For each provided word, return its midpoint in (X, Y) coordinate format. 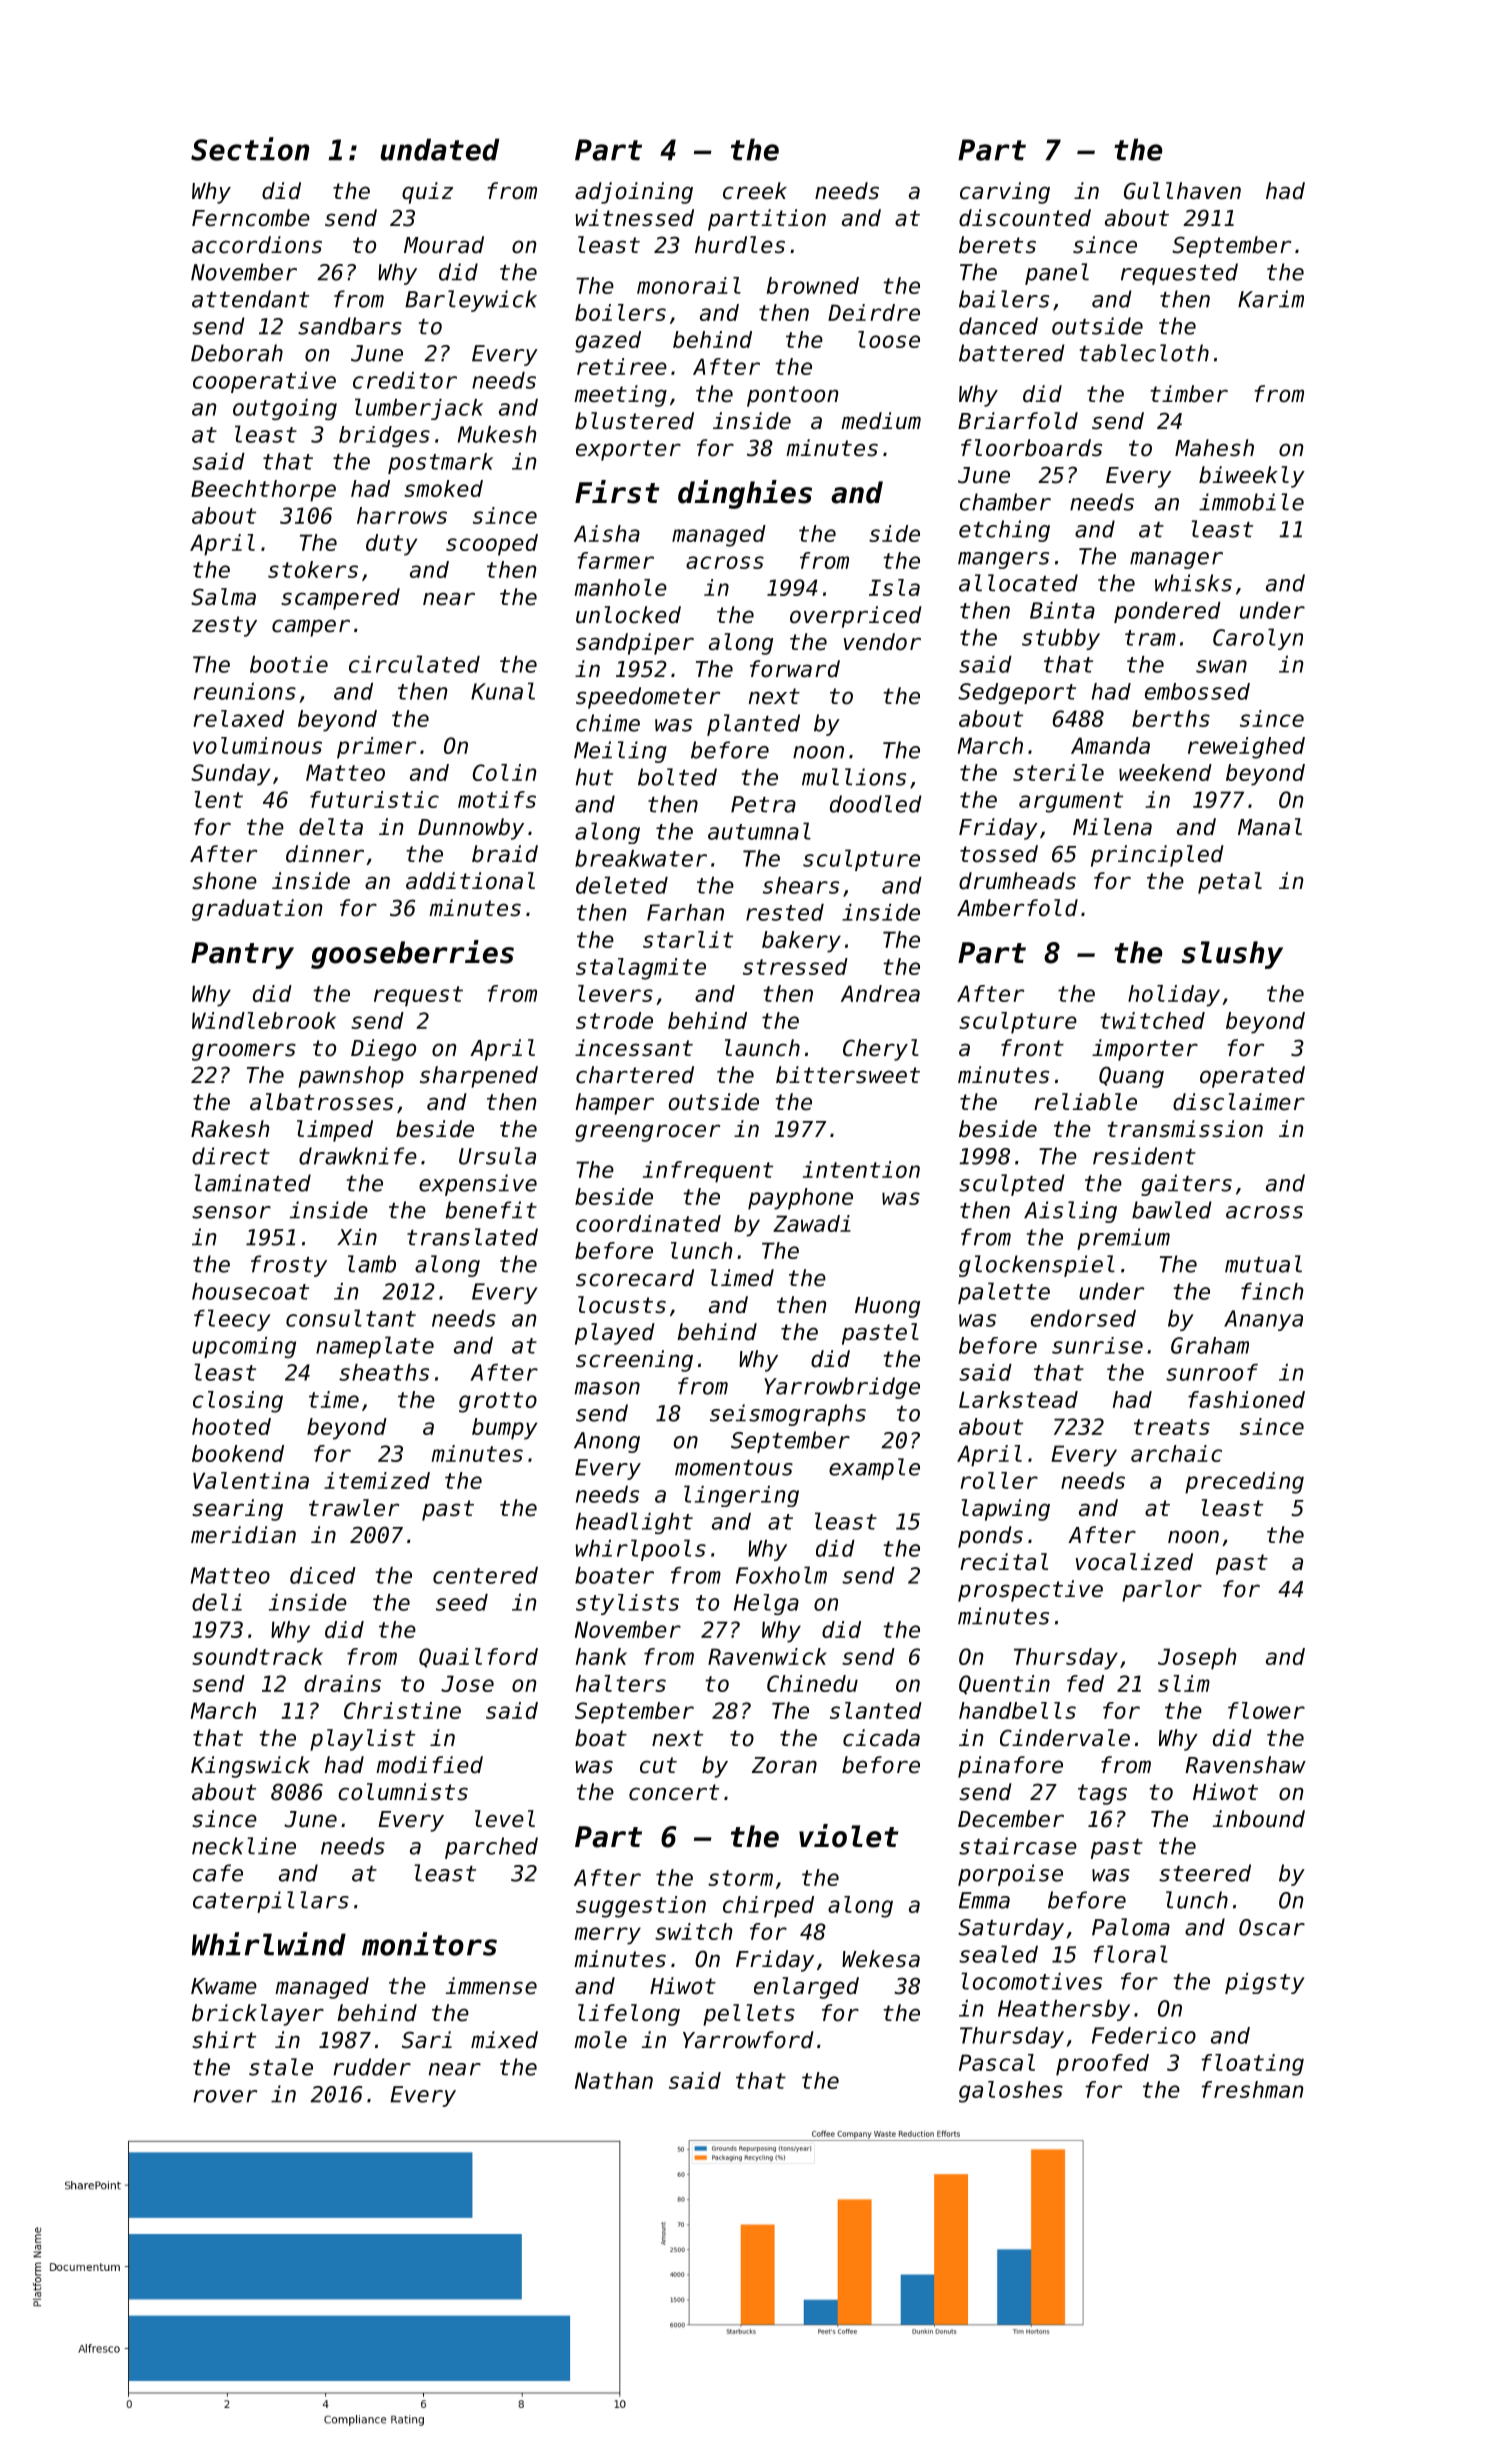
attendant (250, 299)
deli (217, 1602)
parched (491, 1848)
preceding (1244, 1483)
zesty (224, 626)
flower (1266, 1710)
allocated (1018, 583)
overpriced (856, 617)
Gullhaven (1182, 191)
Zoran (784, 1765)
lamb (372, 1264)
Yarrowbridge (842, 1388)
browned (813, 285)
